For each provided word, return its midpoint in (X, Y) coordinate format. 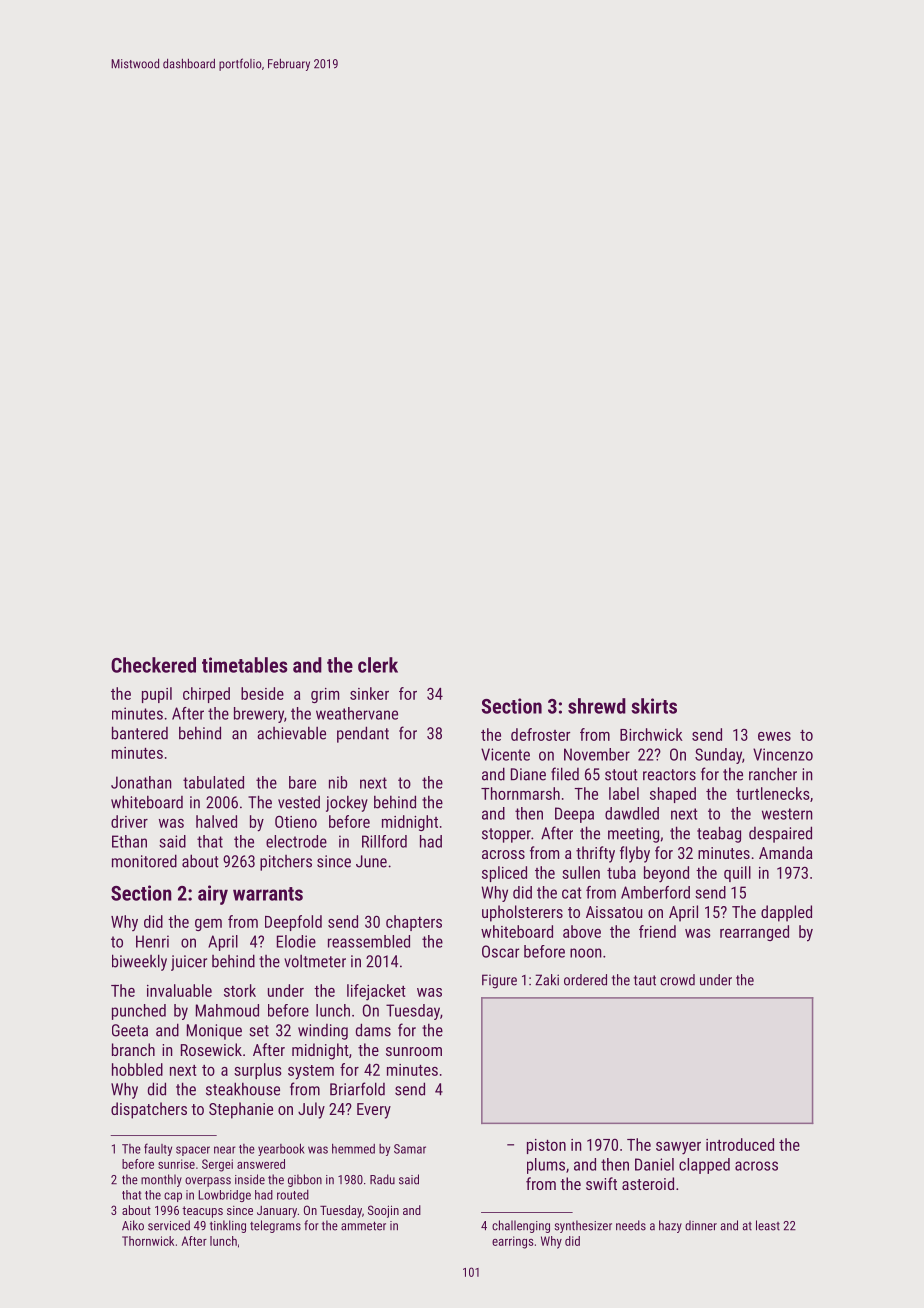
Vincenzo (783, 754)
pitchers (286, 863)
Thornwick (148, 1241)
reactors (669, 775)
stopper (506, 835)
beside (262, 693)
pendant (363, 734)
